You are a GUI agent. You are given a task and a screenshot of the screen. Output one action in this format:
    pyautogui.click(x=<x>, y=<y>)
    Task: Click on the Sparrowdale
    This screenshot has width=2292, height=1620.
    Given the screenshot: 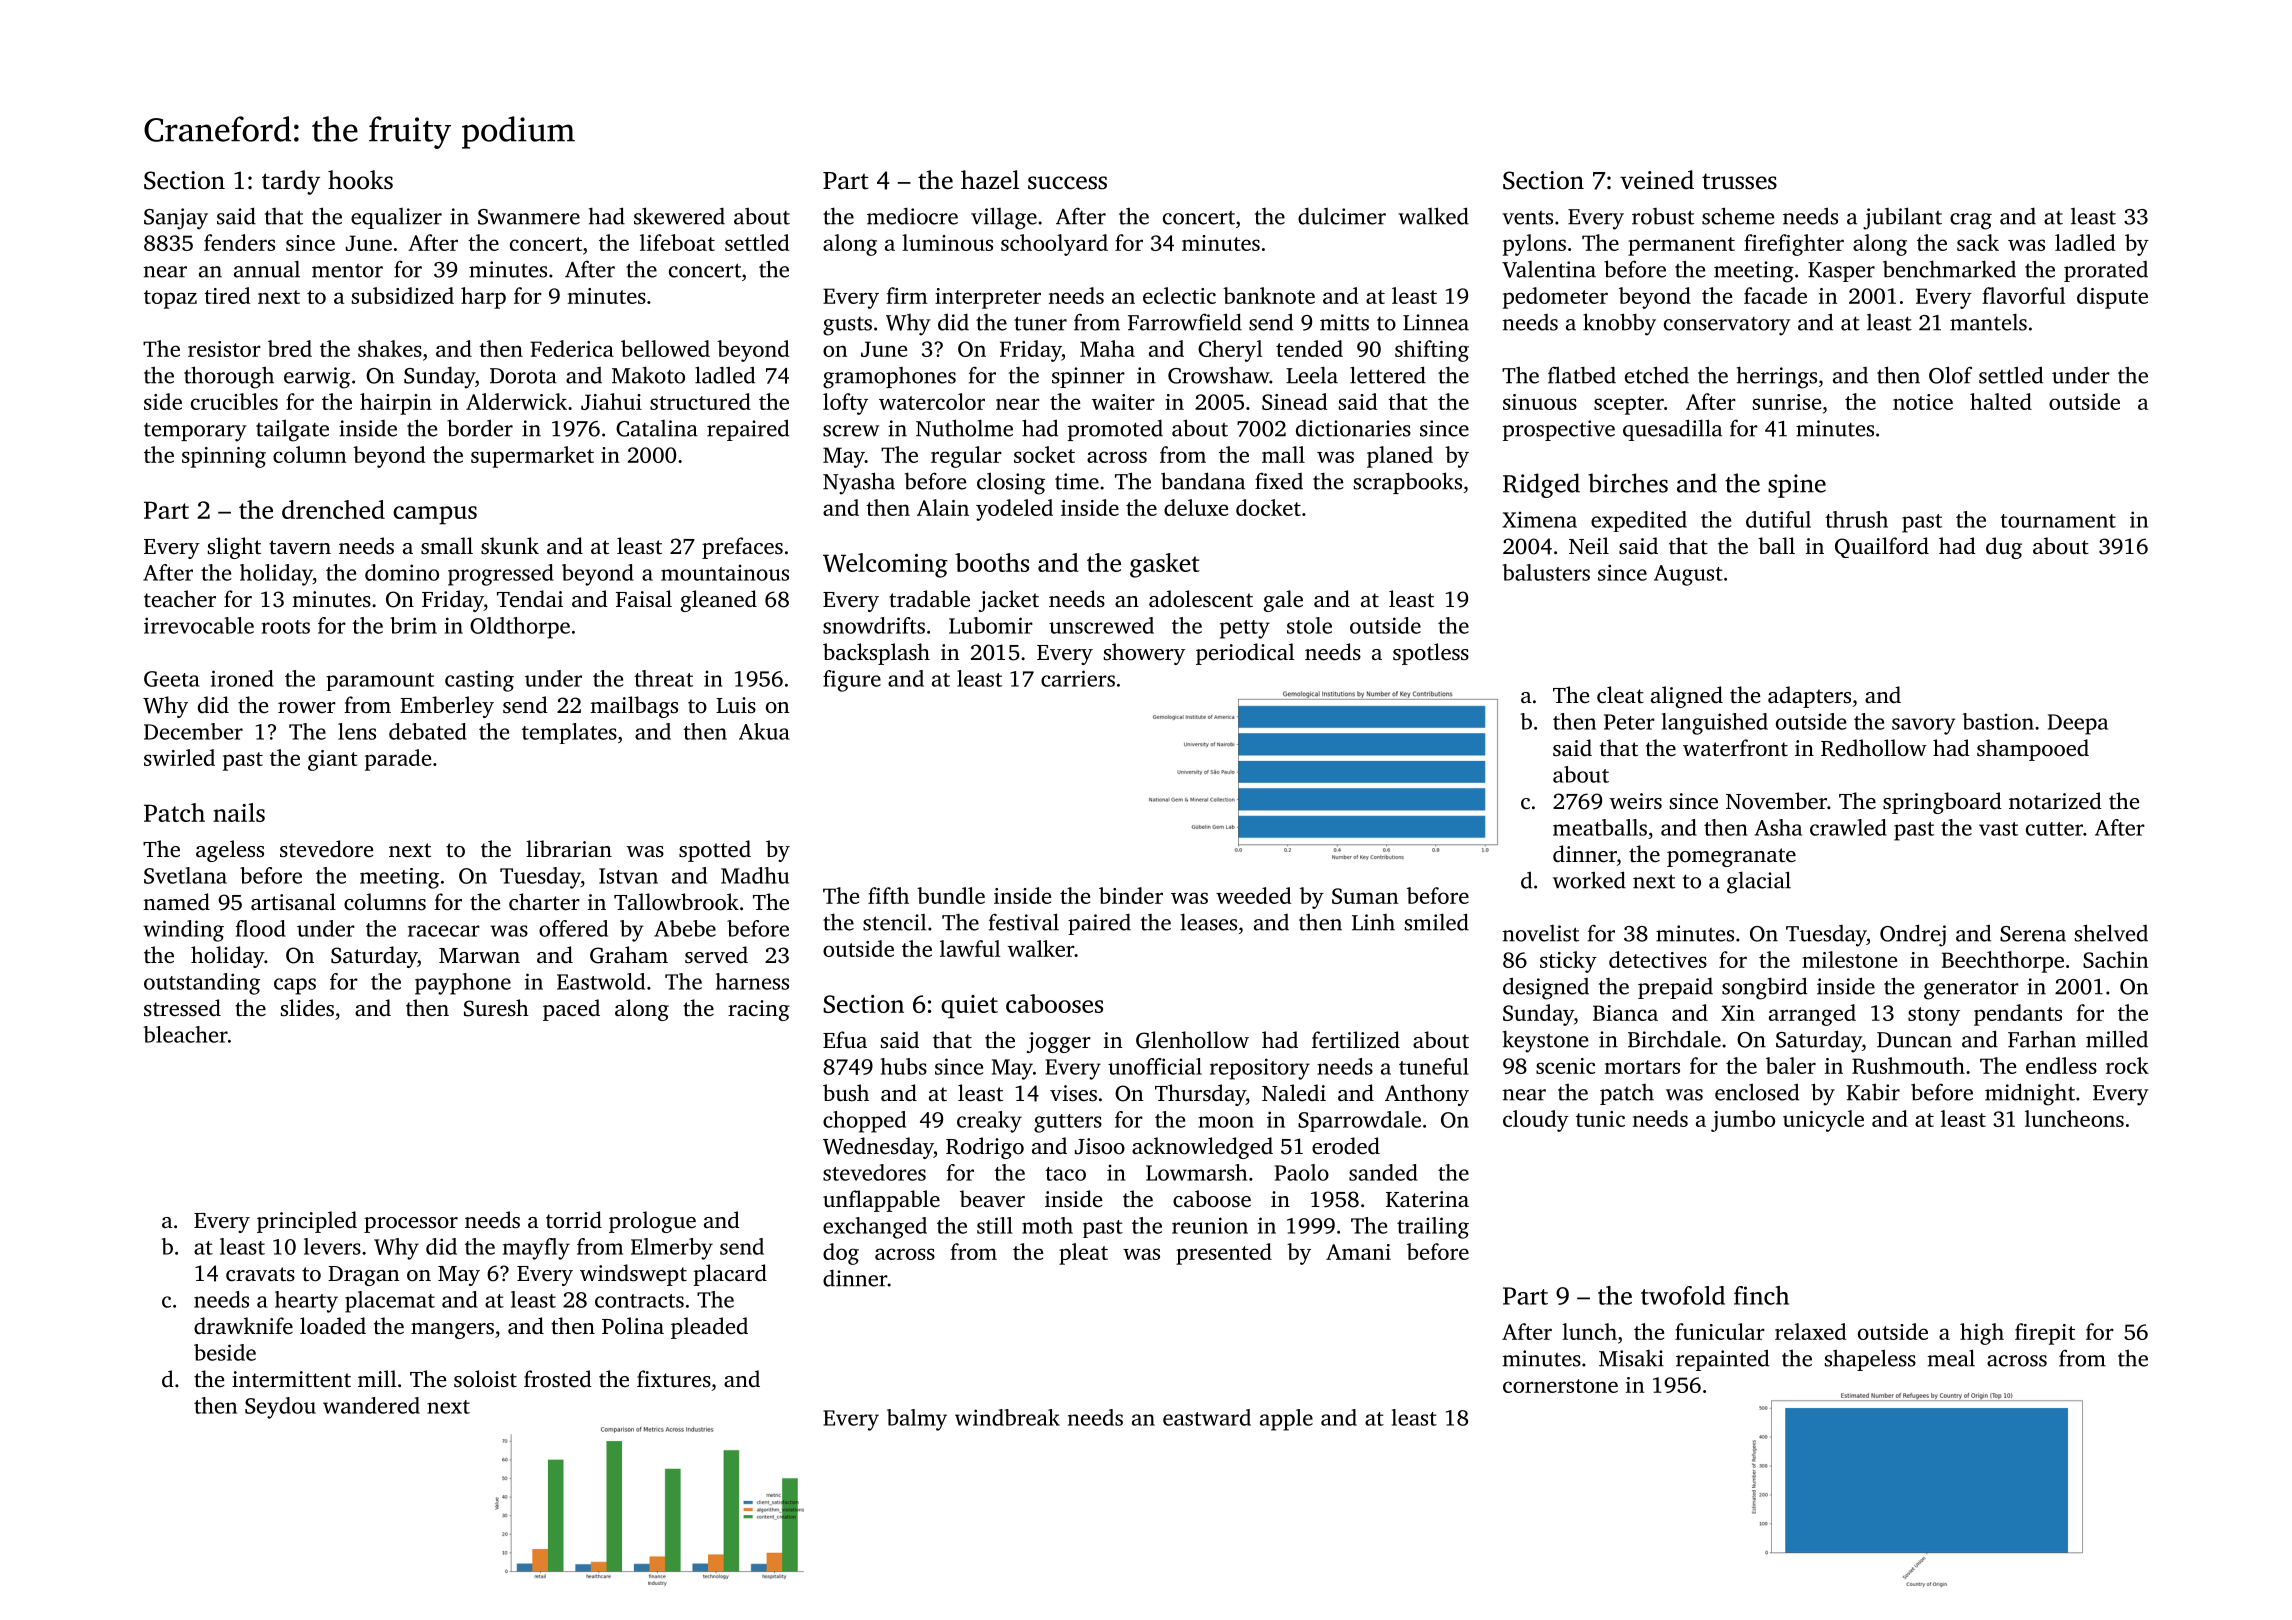 What is the action you would take?
    pyautogui.click(x=1359, y=1121)
